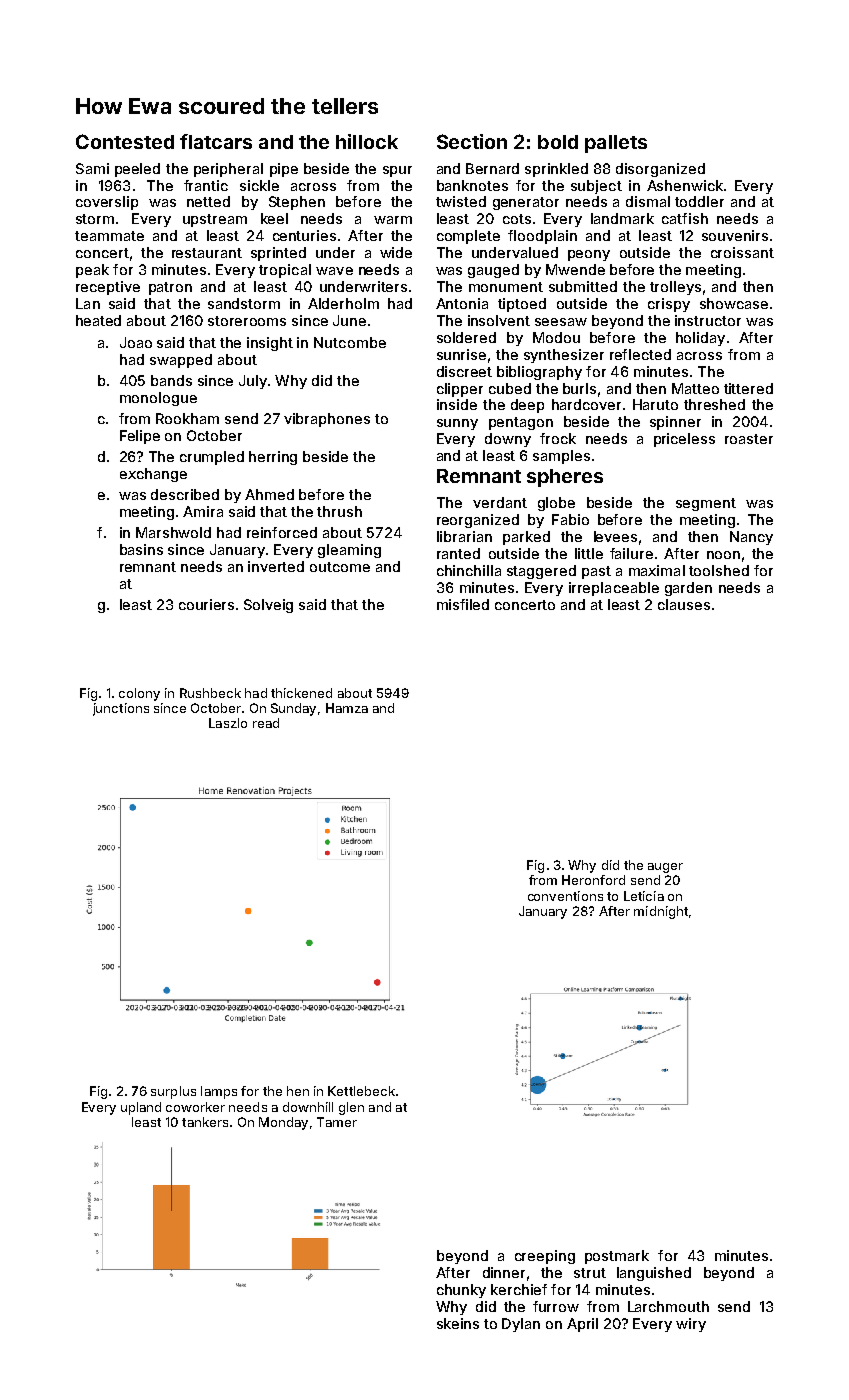 This screenshot has height=1400, width=849. What do you see at coordinates (228, 723) in the screenshot?
I see `Laszlo` at bounding box center [228, 723].
